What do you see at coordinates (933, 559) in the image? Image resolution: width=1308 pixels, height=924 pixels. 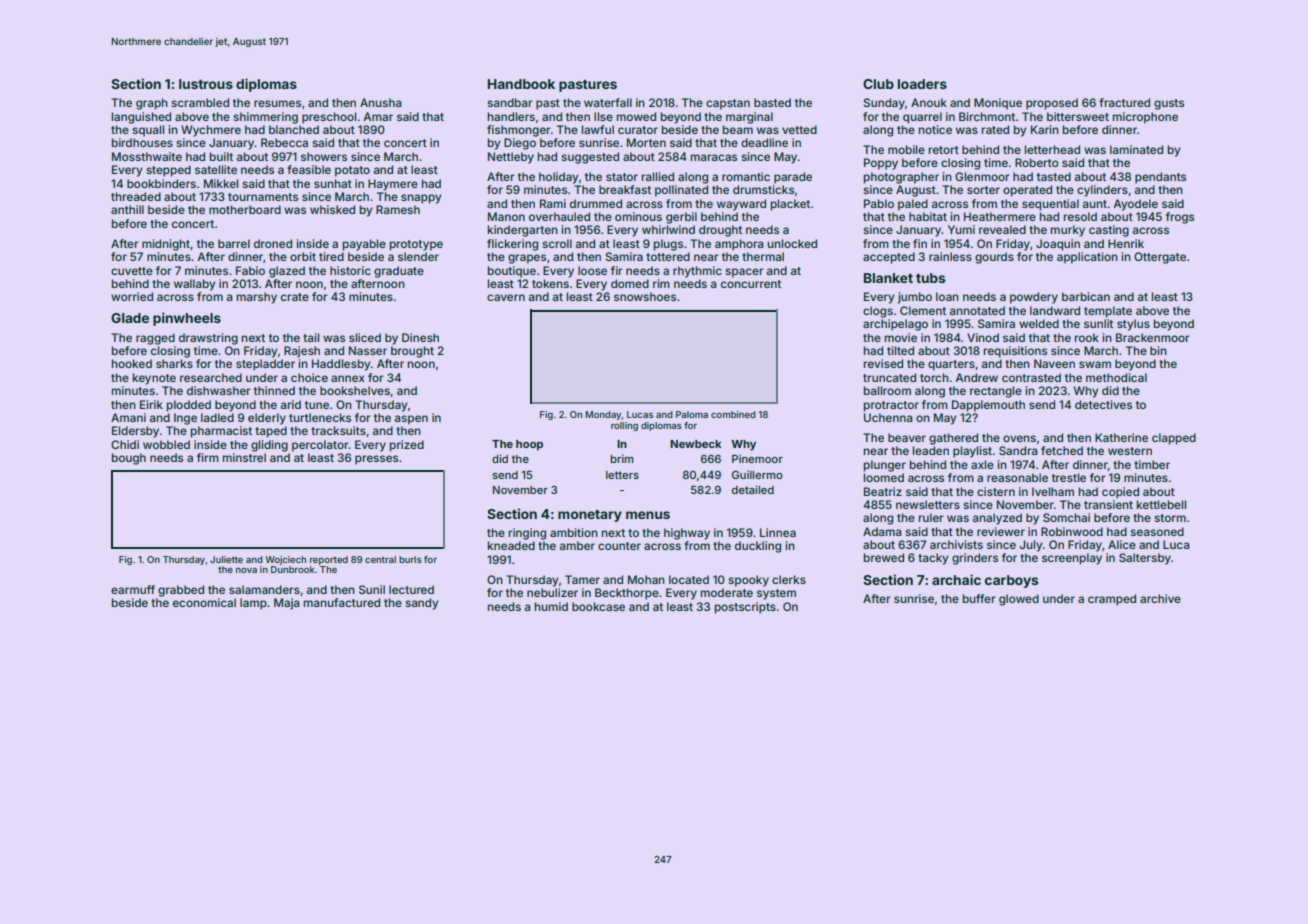 I see `tacky` at bounding box center [933, 559].
